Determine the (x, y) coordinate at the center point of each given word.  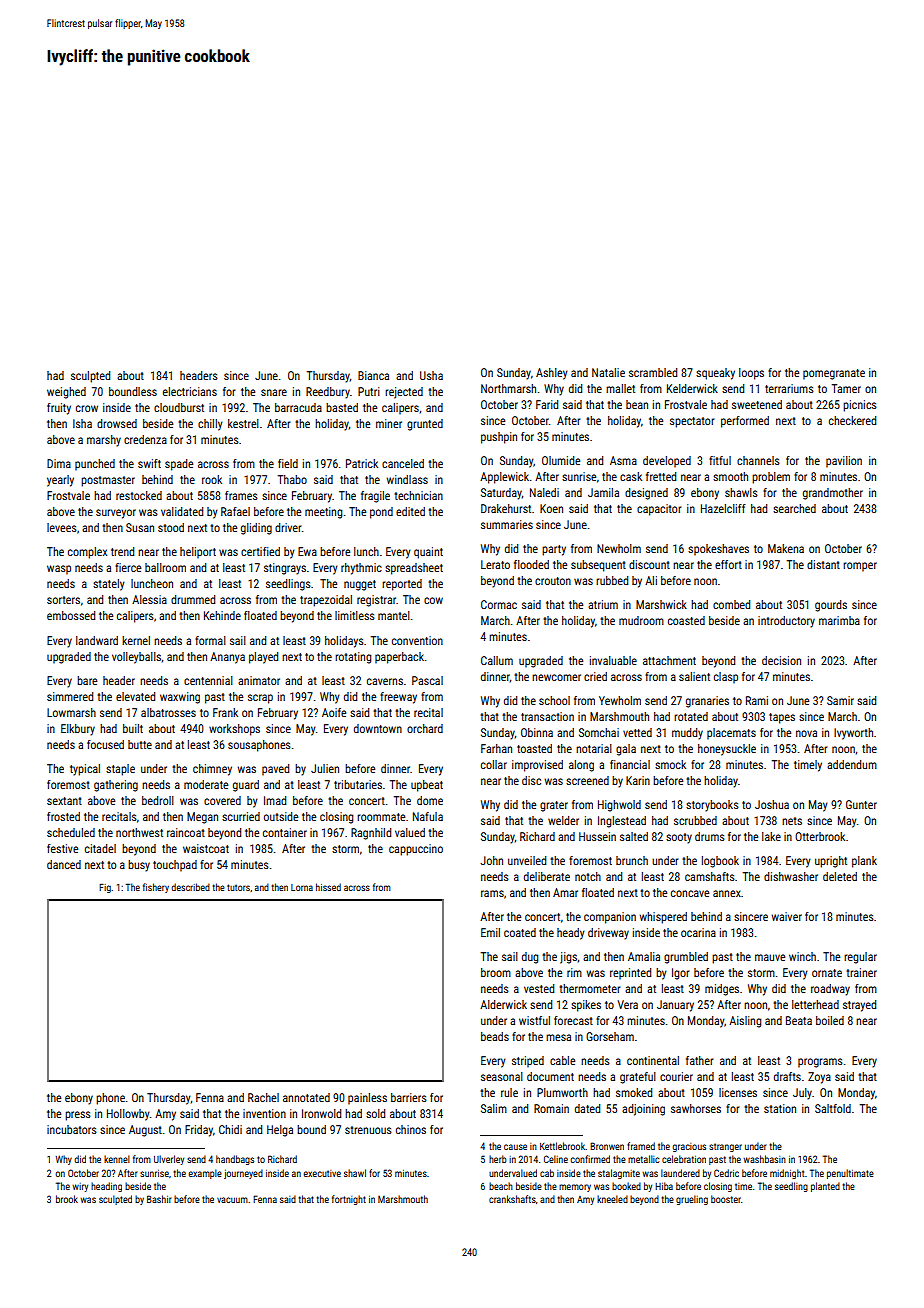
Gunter (861, 804)
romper (860, 567)
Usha (431, 375)
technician (418, 495)
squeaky (715, 374)
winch (802, 956)
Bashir (159, 1199)
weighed (66, 393)
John (491, 860)
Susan (140, 527)
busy (139, 866)
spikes (586, 1006)
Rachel (263, 1097)
